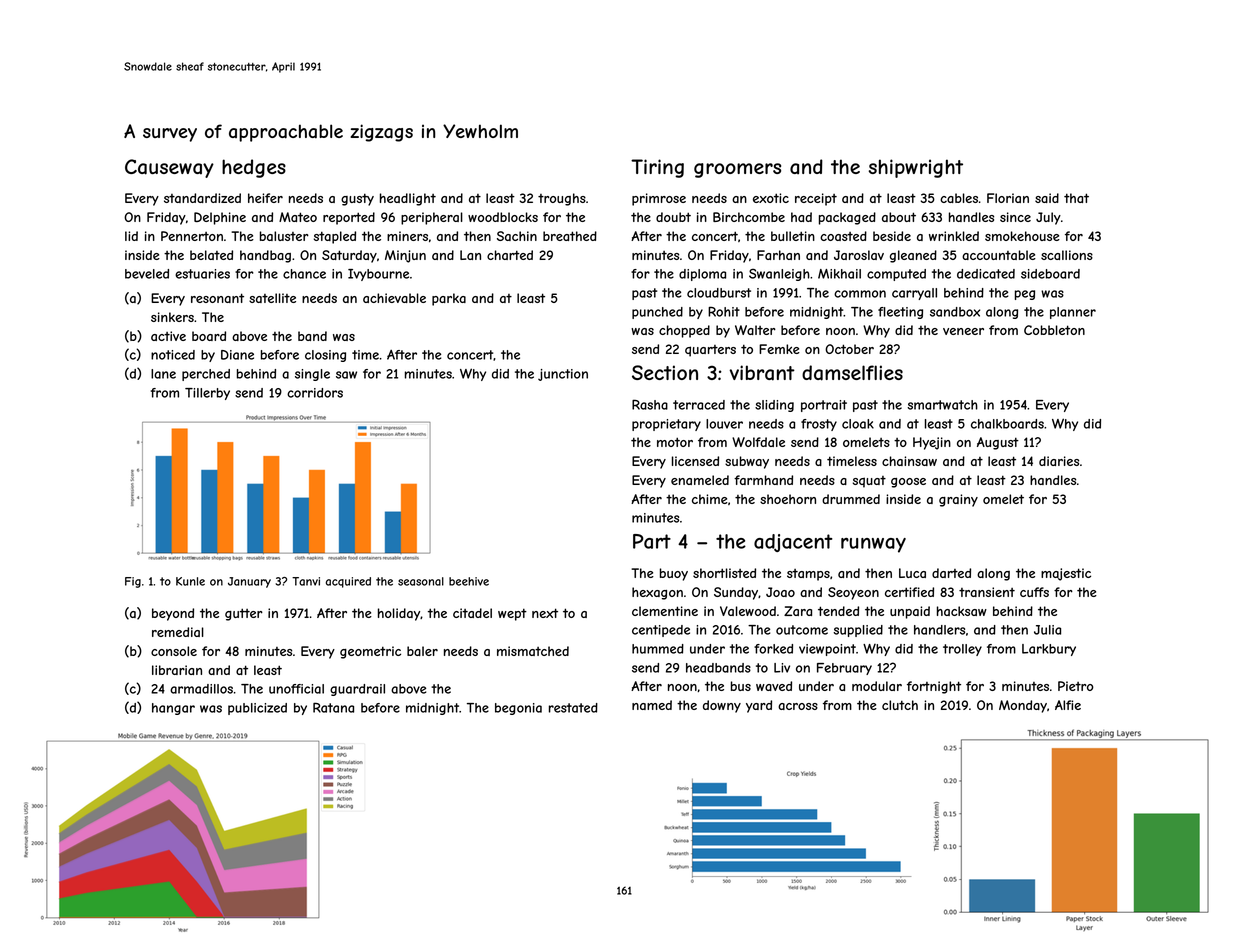  What do you see at coordinates (545, 613) in the page?
I see `next` at bounding box center [545, 613].
